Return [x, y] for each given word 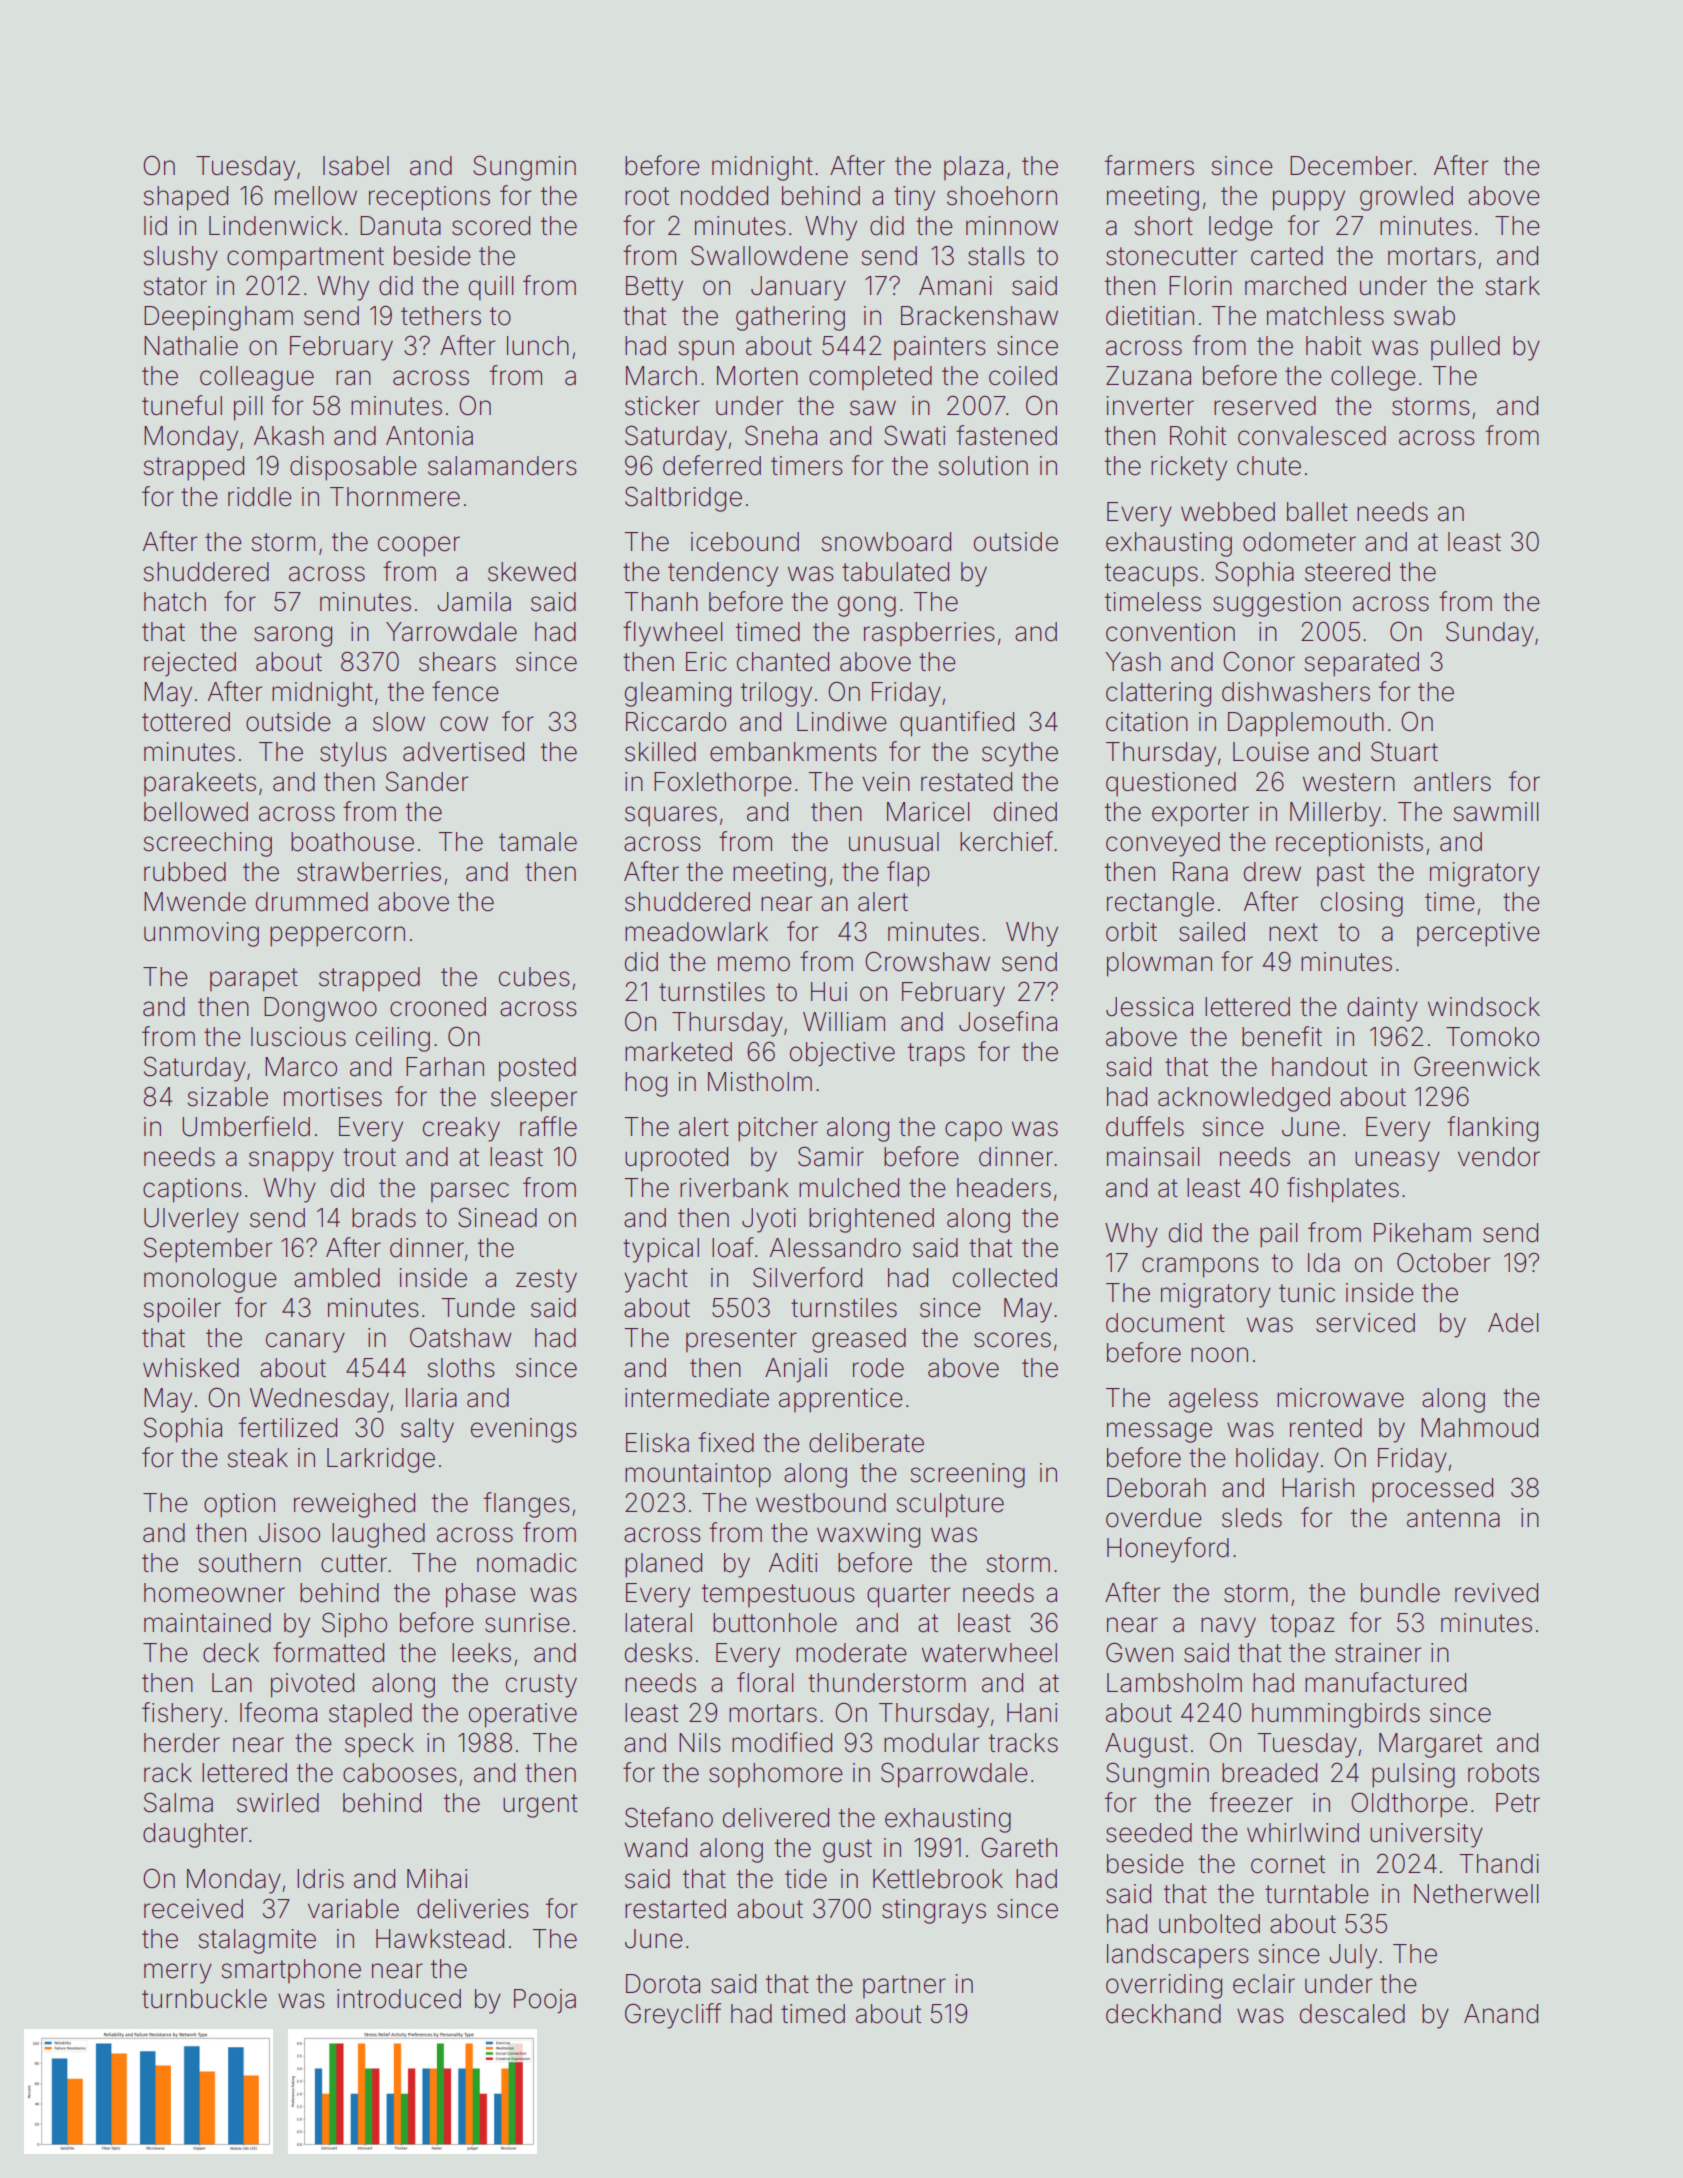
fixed [726, 1442]
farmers [1149, 165]
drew [1272, 872]
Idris [320, 1879]
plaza [973, 168]
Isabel [356, 166]
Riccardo [676, 722]
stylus [353, 754]
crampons [1200, 1267]
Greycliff [673, 2016]
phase [481, 1595]
